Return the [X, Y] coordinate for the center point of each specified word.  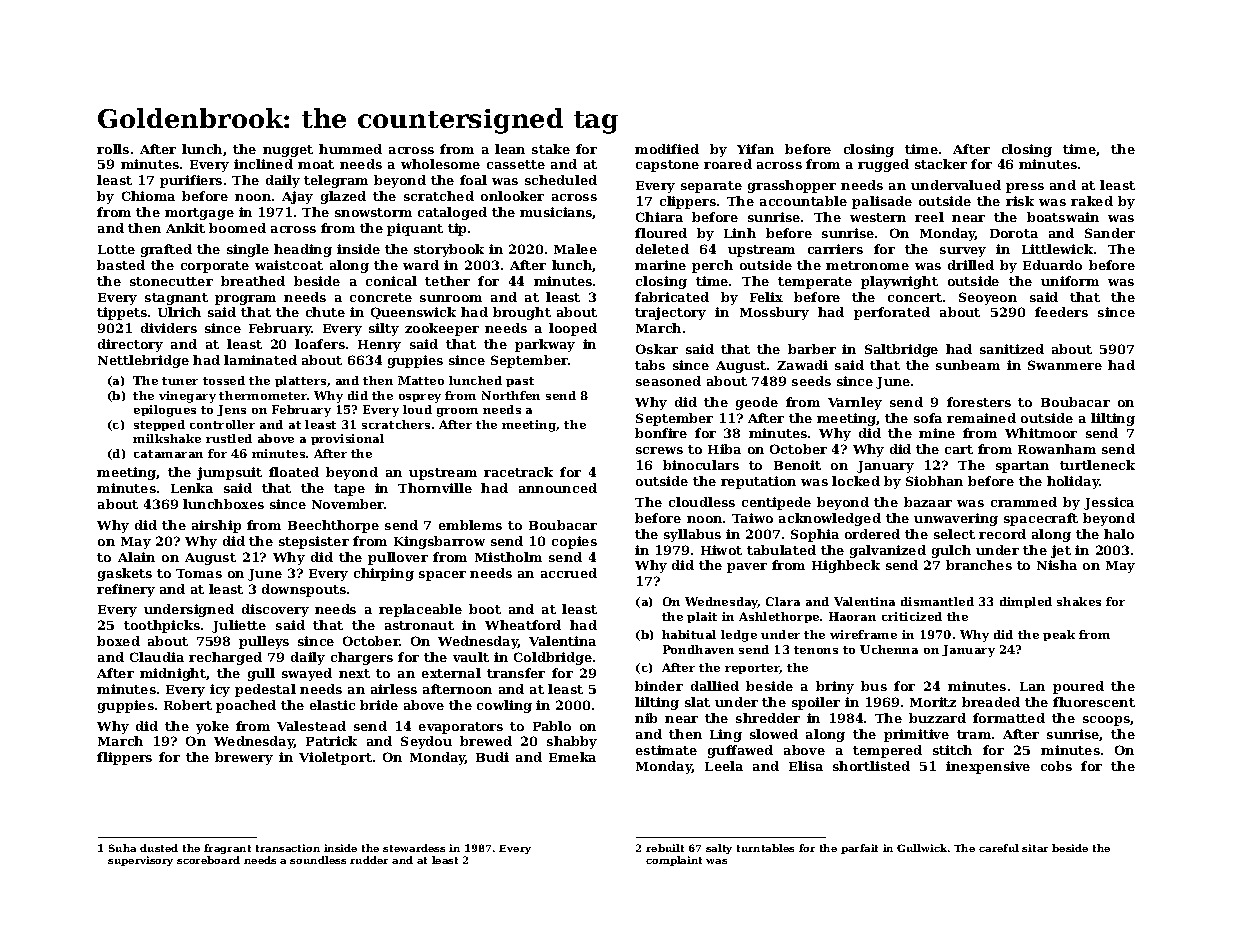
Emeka [572, 757]
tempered [887, 751]
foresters [979, 402]
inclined [263, 164]
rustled [229, 438]
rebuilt [665, 848]
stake [551, 149]
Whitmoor [1041, 433]
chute [325, 312]
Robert [188, 705]
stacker [941, 164]
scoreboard [208, 860]
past [520, 382]
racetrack [518, 472]
